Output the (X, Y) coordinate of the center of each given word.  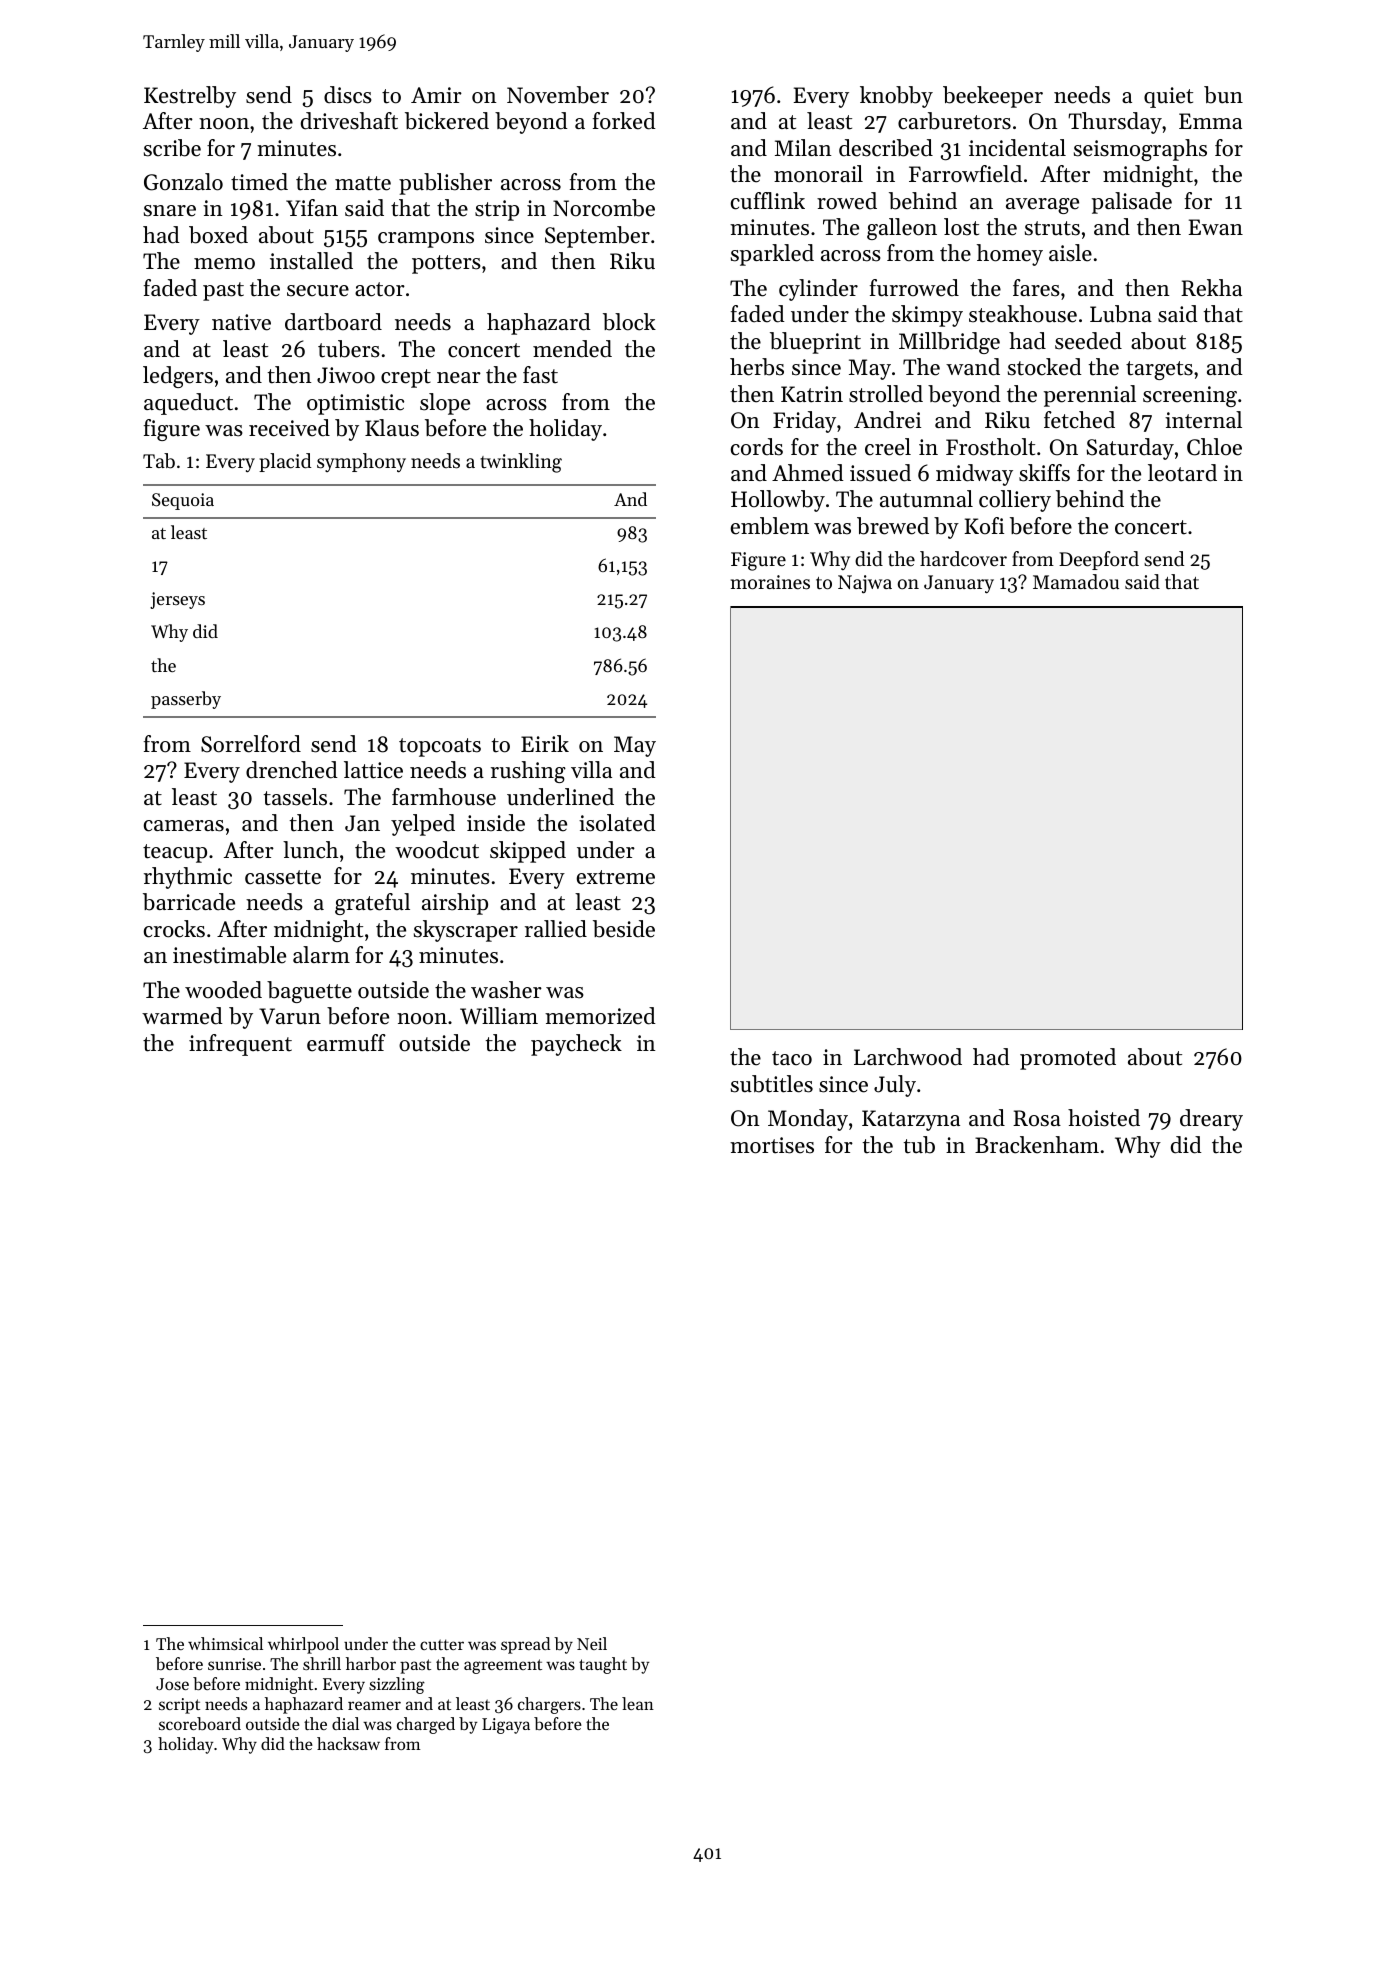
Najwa (865, 584)
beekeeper (993, 97)
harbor (371, 1663)
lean (638, 1703)
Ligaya (506, 1726)
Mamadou (1076, 582)
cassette (283, 877)
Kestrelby (190, 97)
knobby (896, 97)
